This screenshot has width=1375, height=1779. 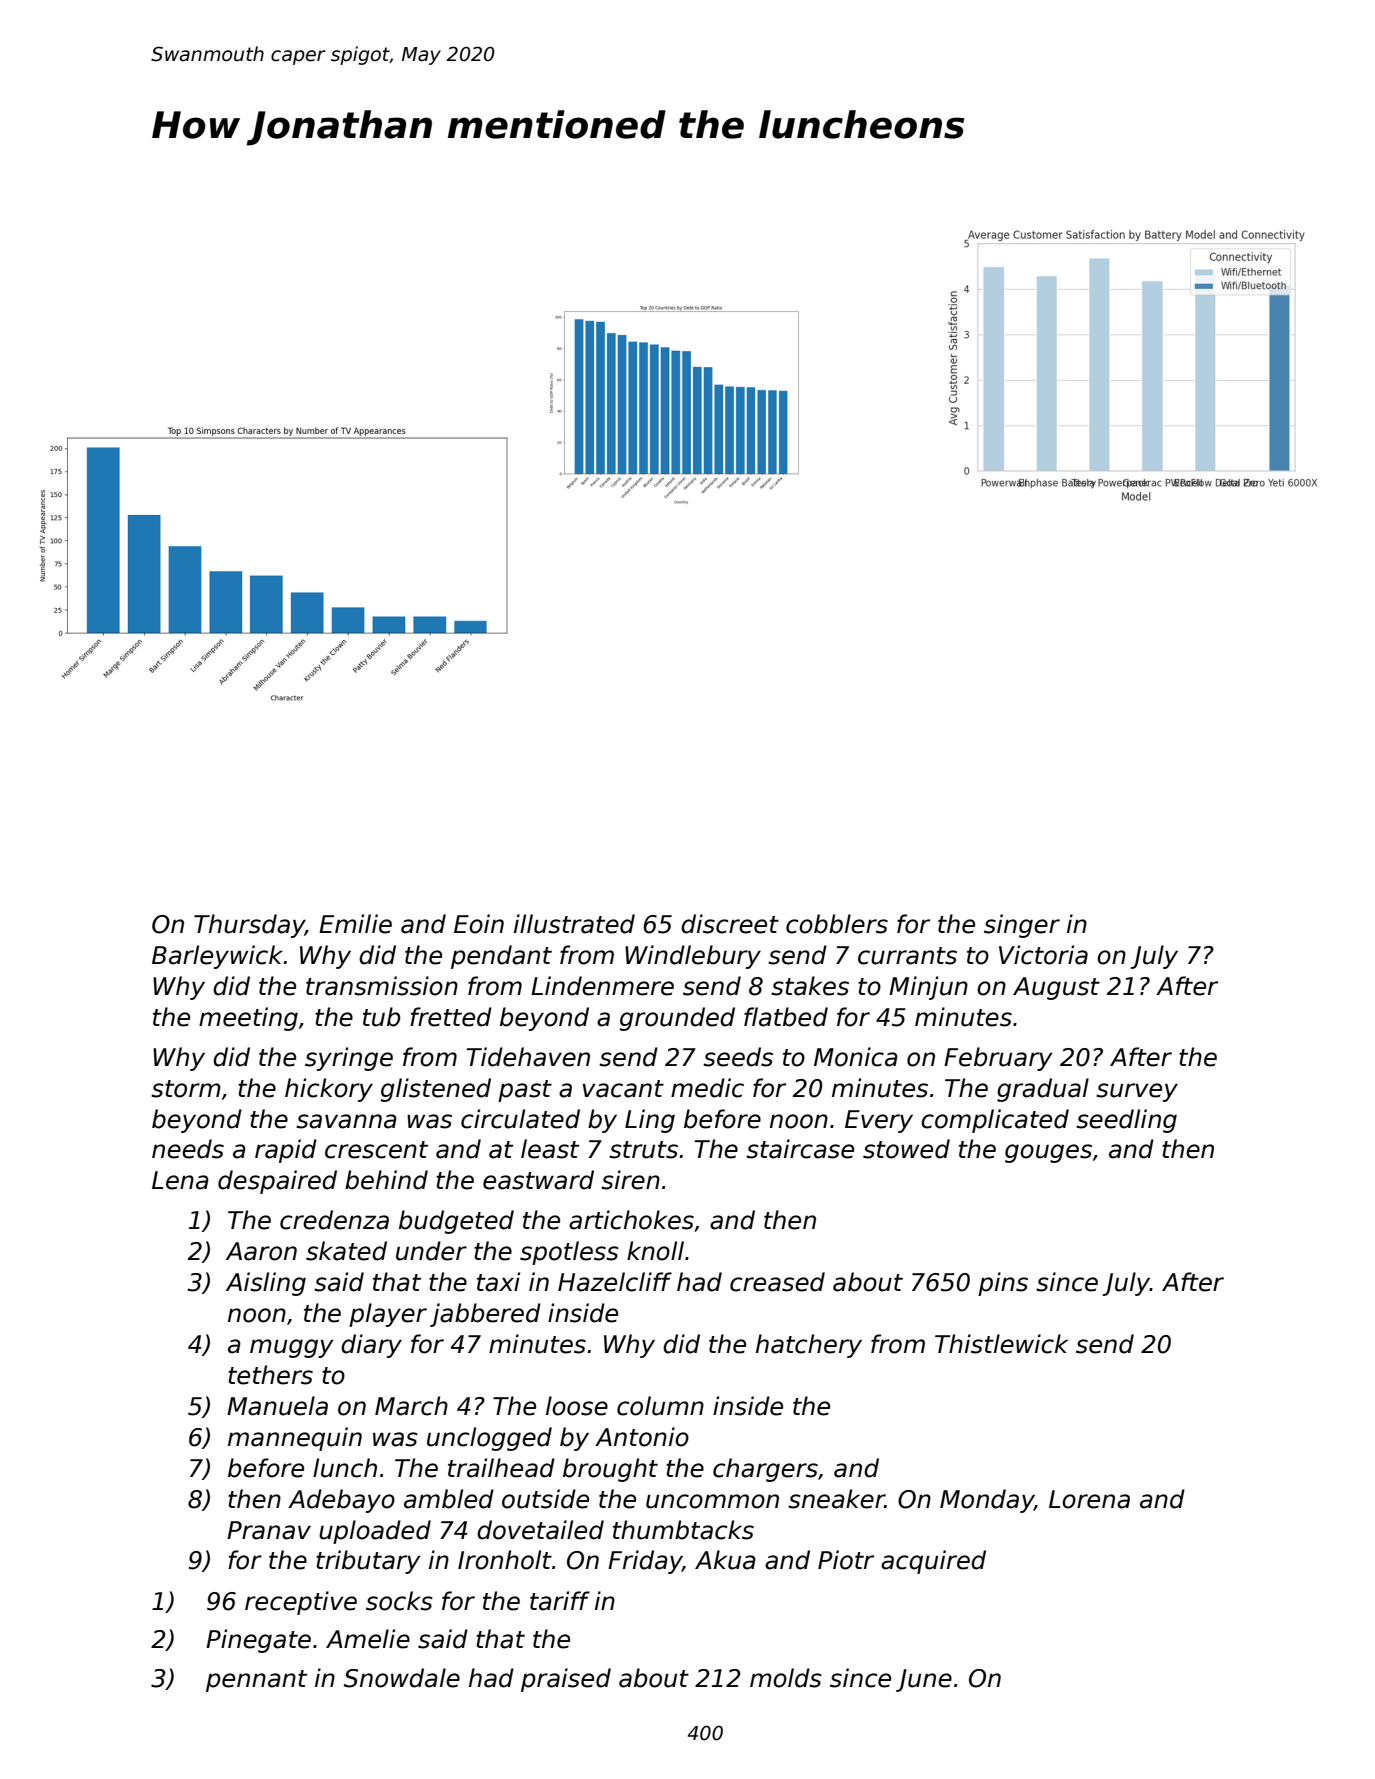 What do you see at coordinates (371, 1346) in the screenshot?
I see `diary` at bounding box center [371, 1346].
